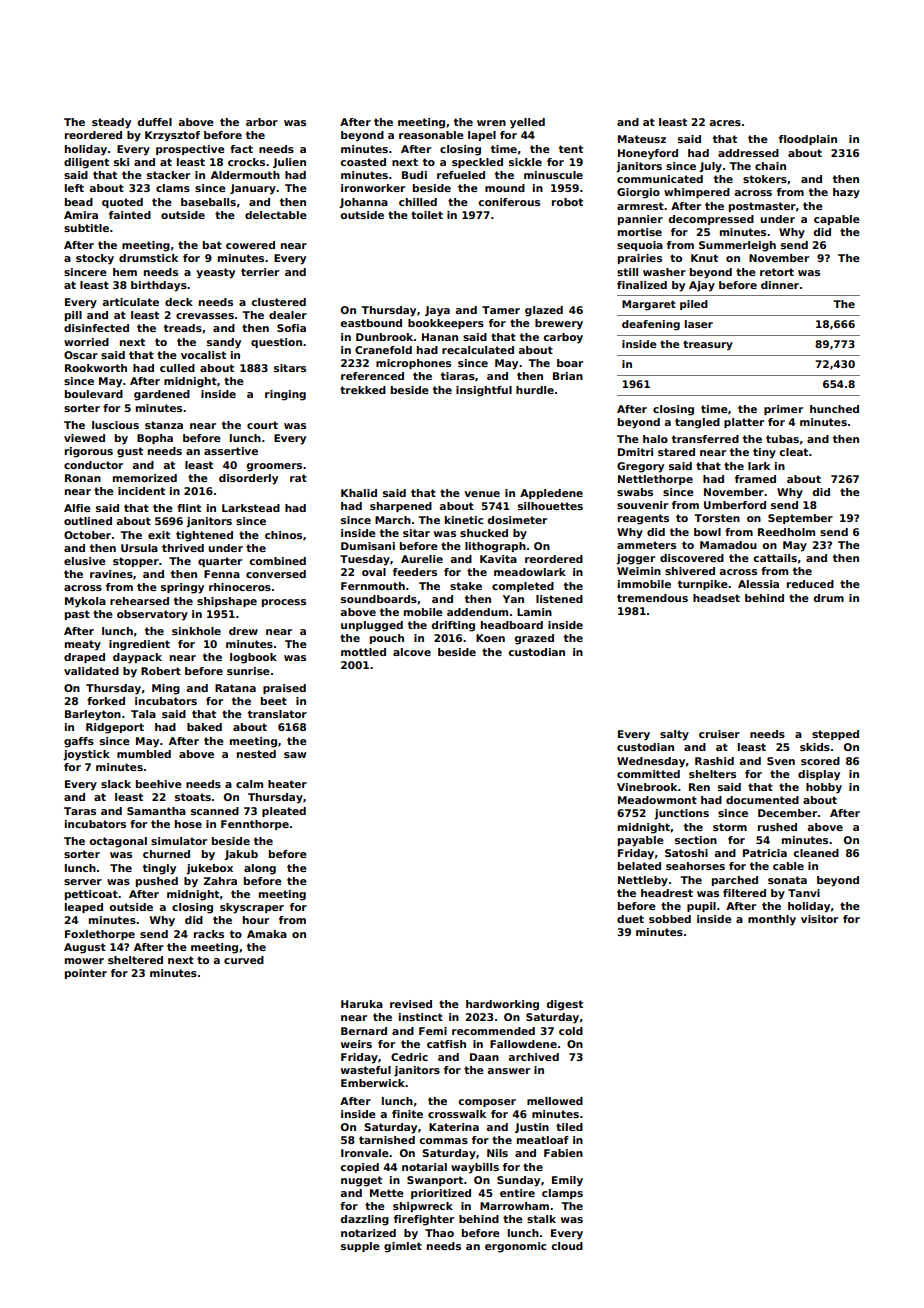  Describe the element at coordinates (295, 755) in the screenshot. I see `saw` at that location.
